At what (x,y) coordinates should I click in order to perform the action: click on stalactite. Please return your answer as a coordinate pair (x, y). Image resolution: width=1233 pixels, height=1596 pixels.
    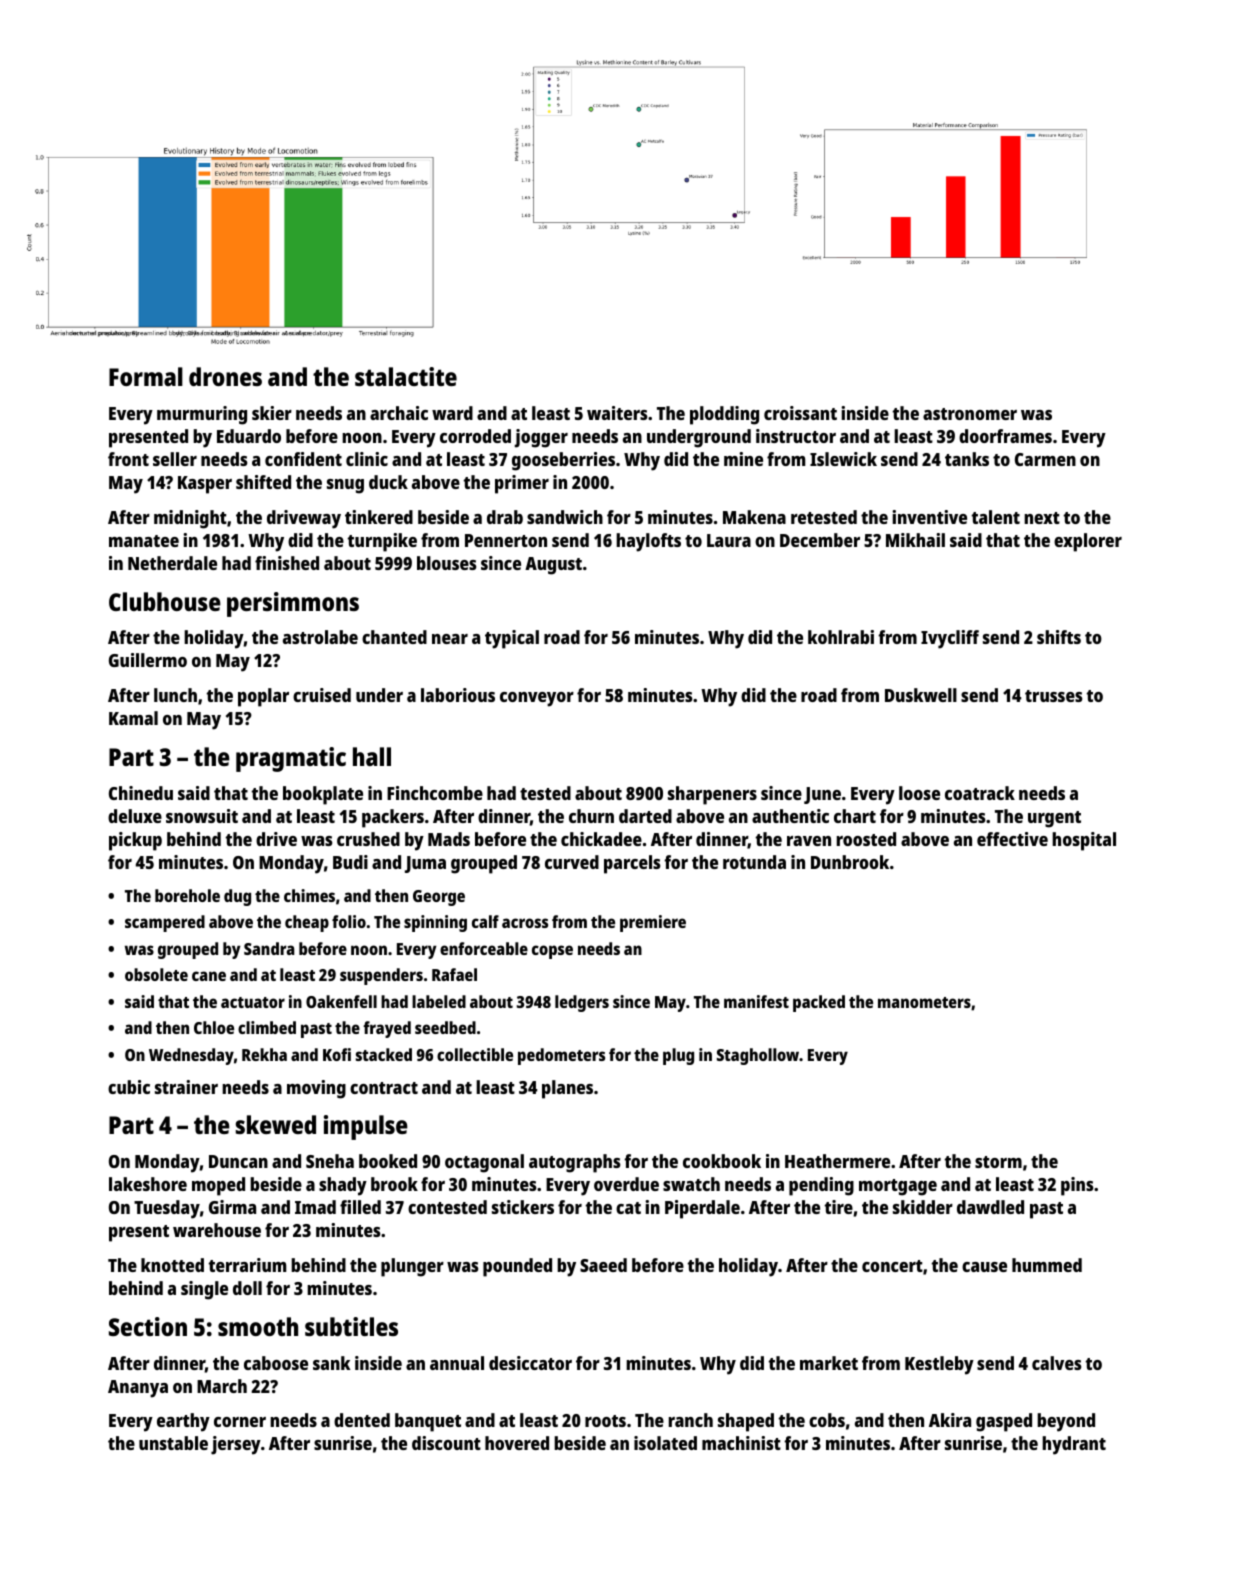
    Looking at the image, I should click on (406, 376).
